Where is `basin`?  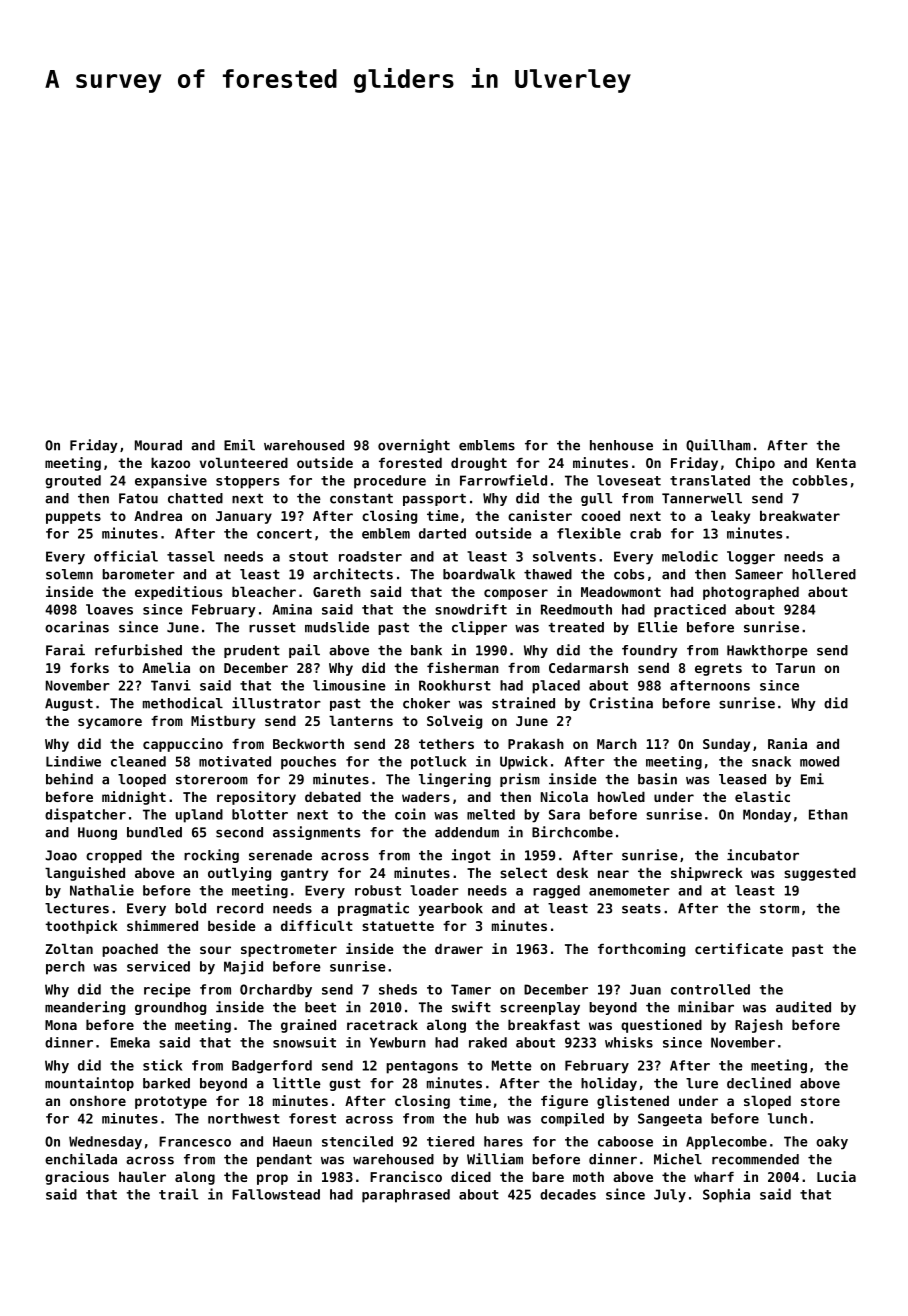
basin is located at coordinates (657, 779).
